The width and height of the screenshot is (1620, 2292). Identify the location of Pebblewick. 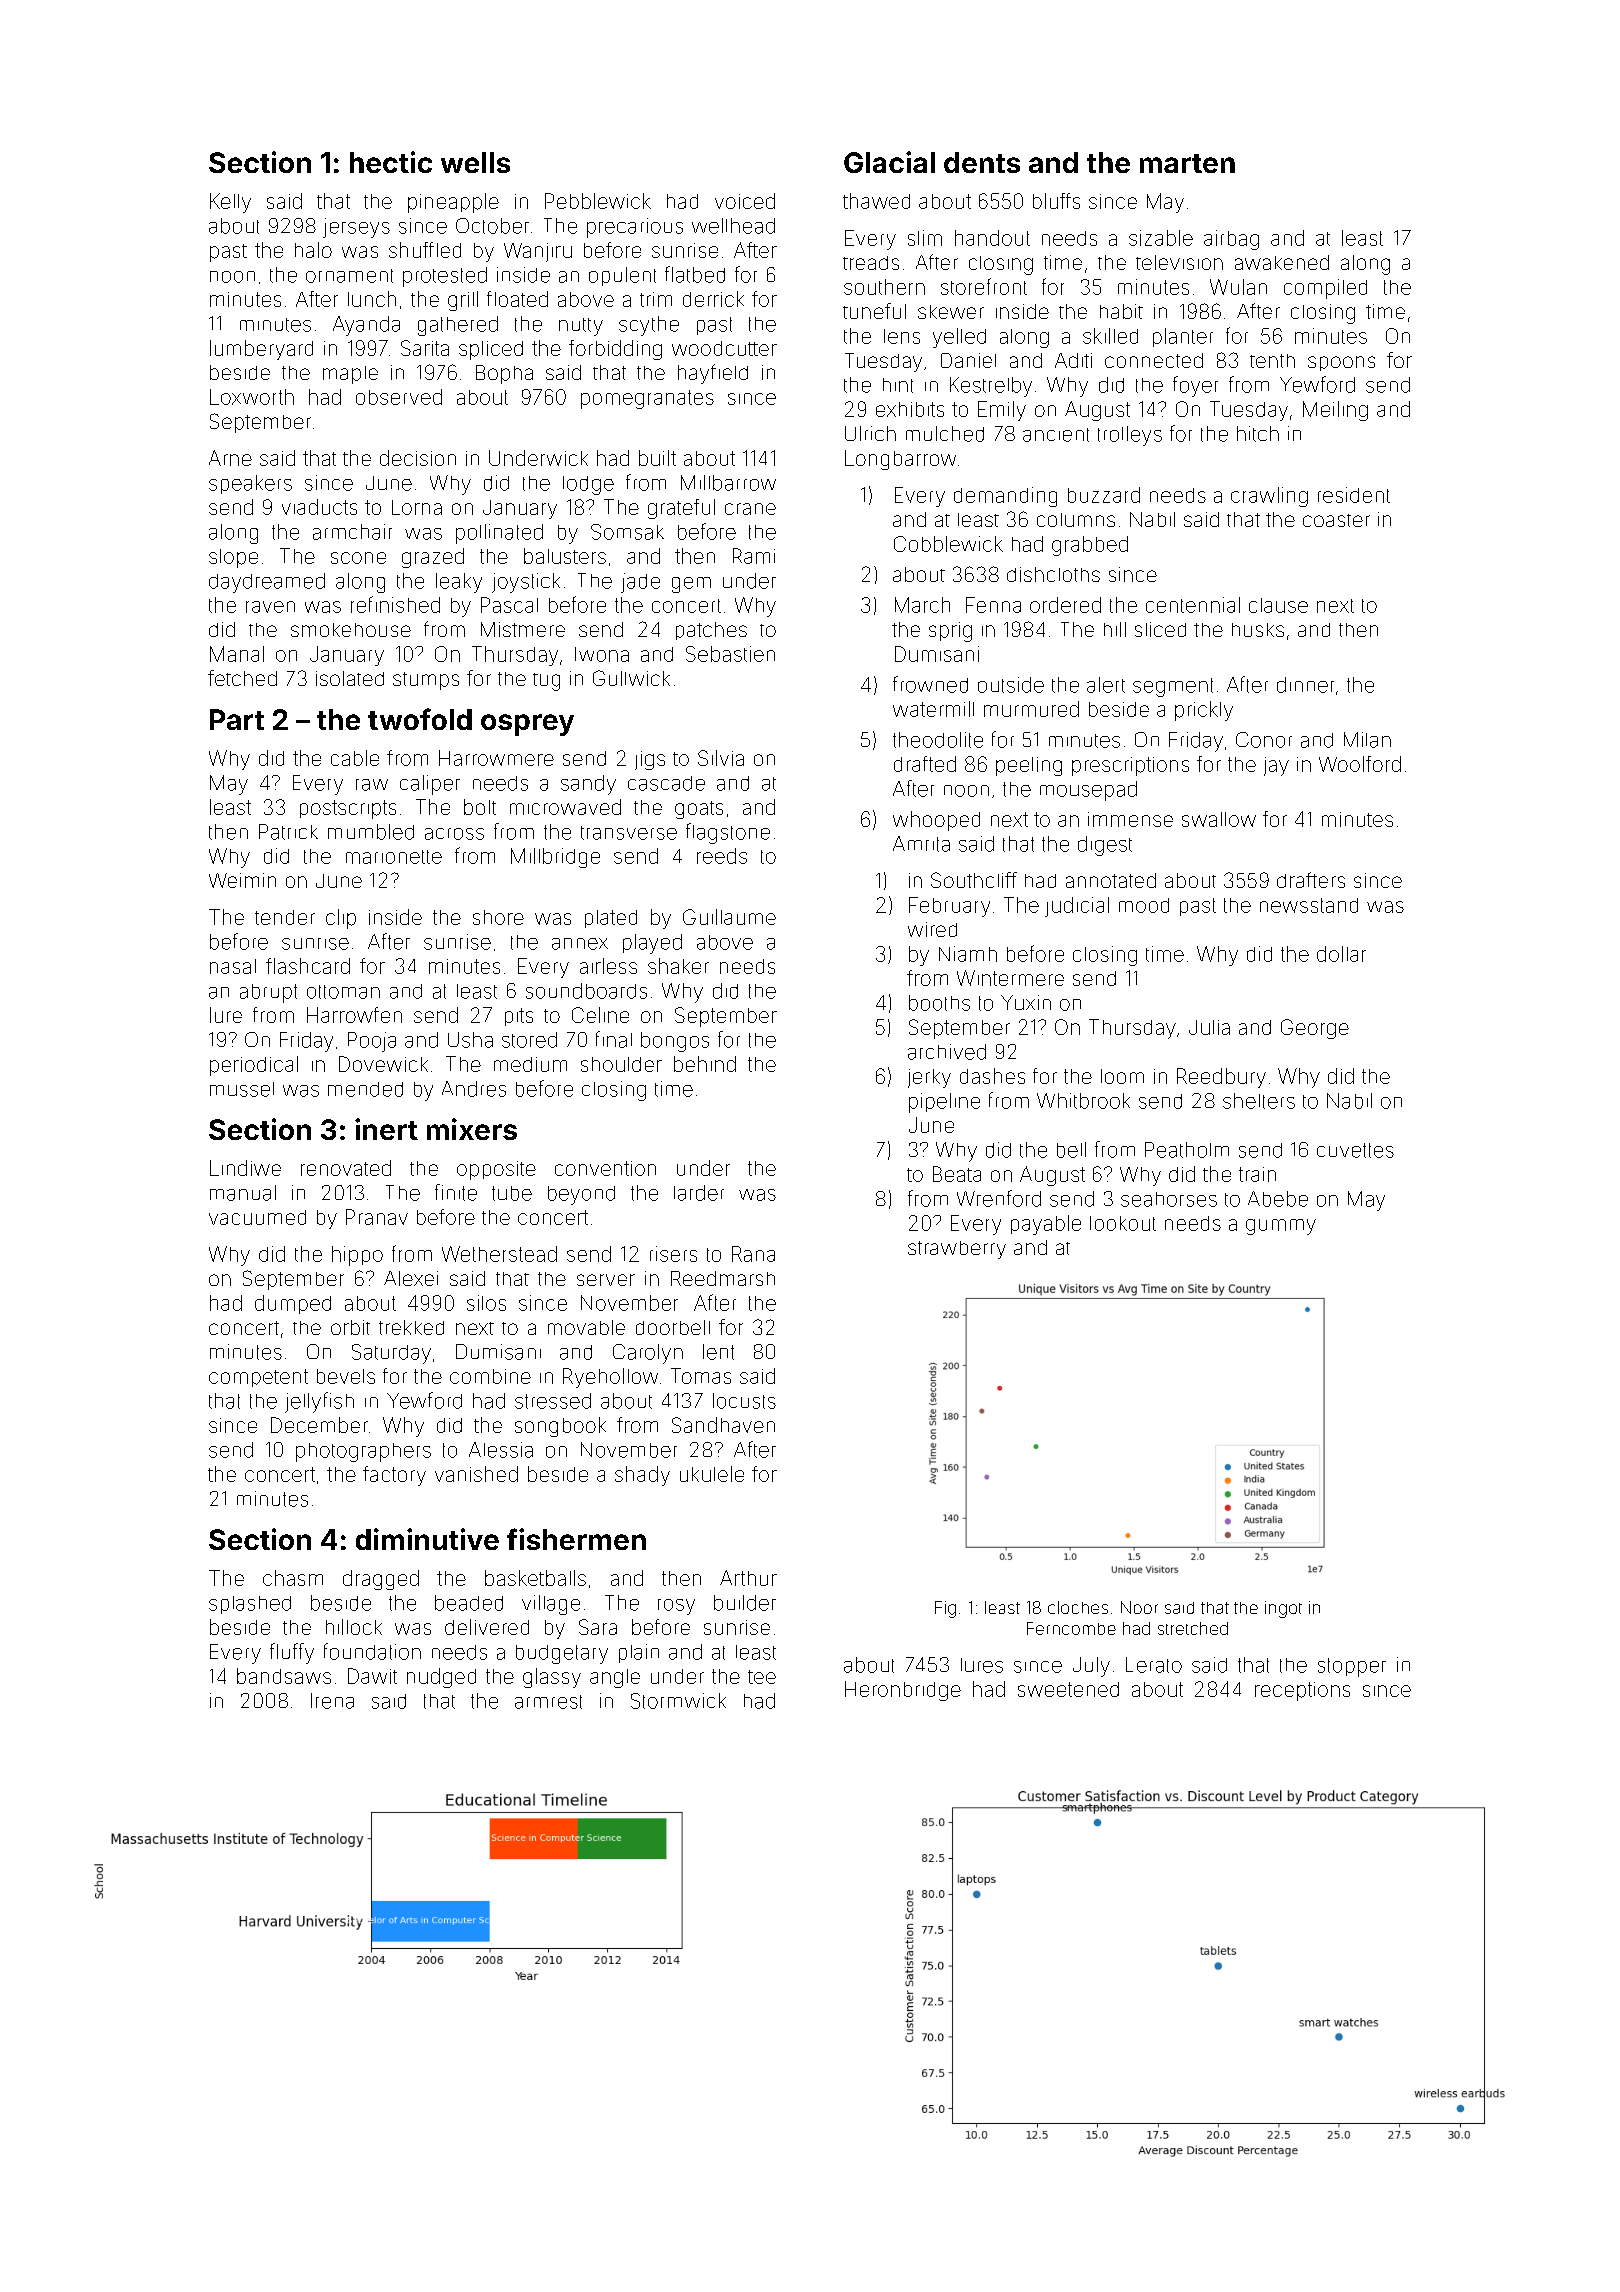
(598, 201).
